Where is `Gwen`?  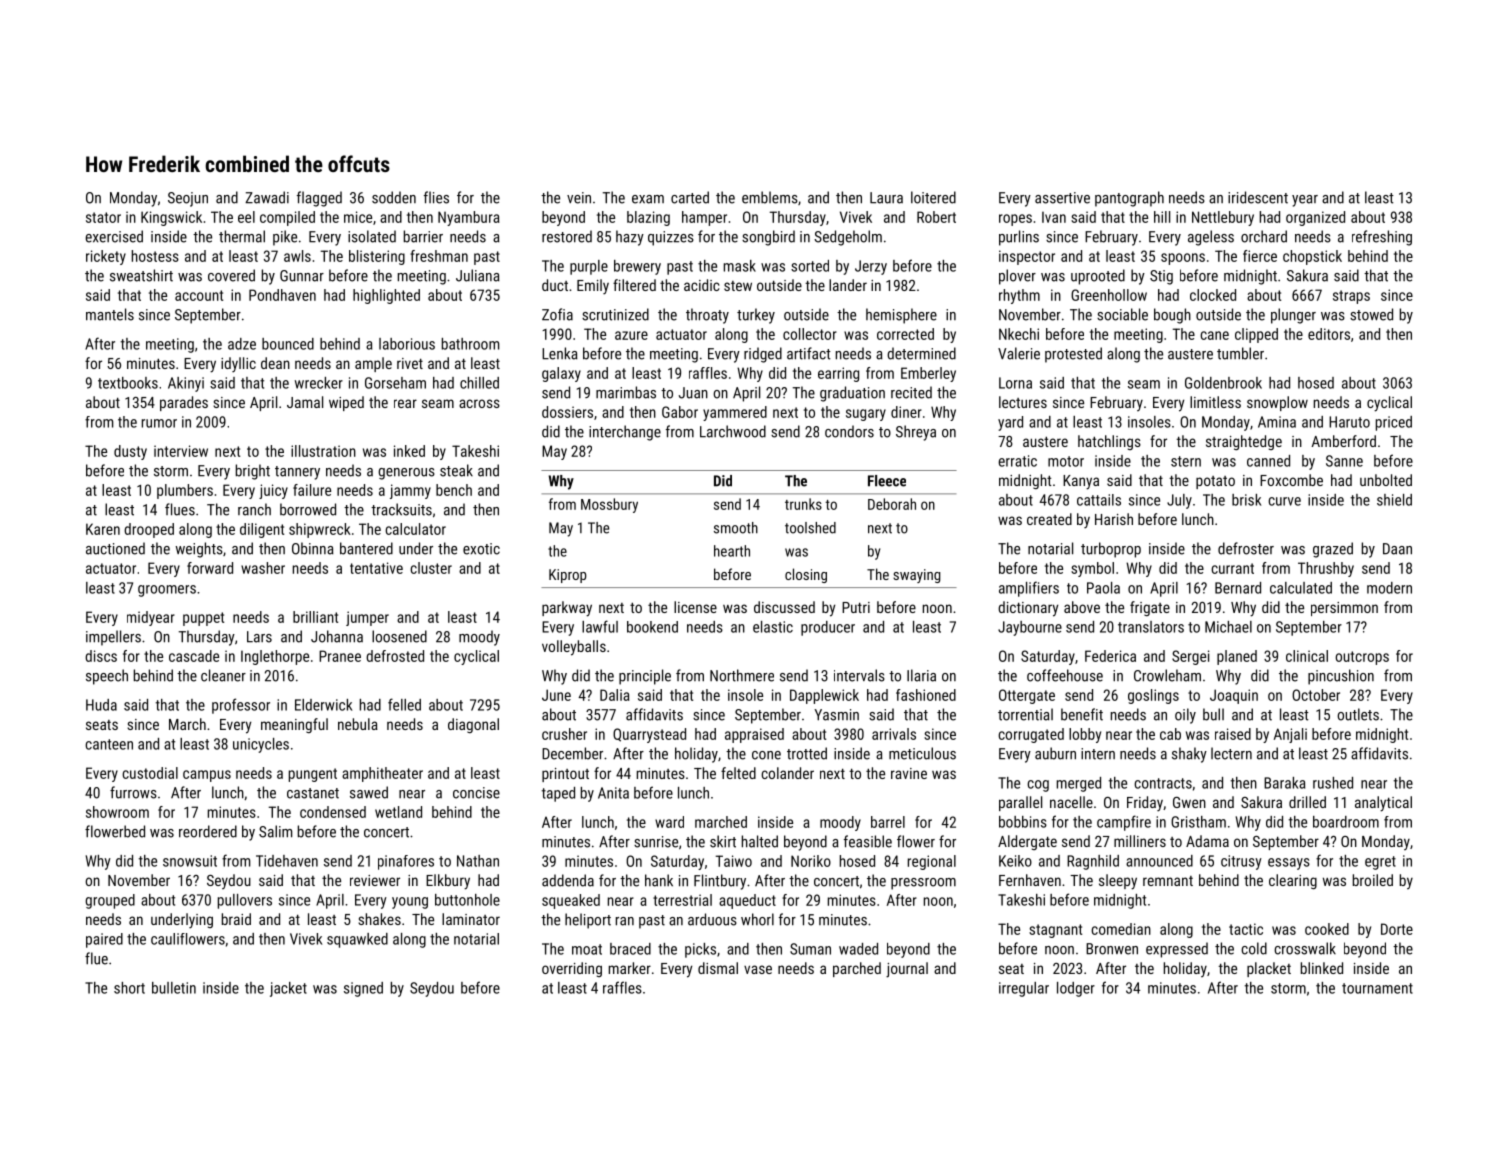 Gwen is located at coordinates (1189, 802).
